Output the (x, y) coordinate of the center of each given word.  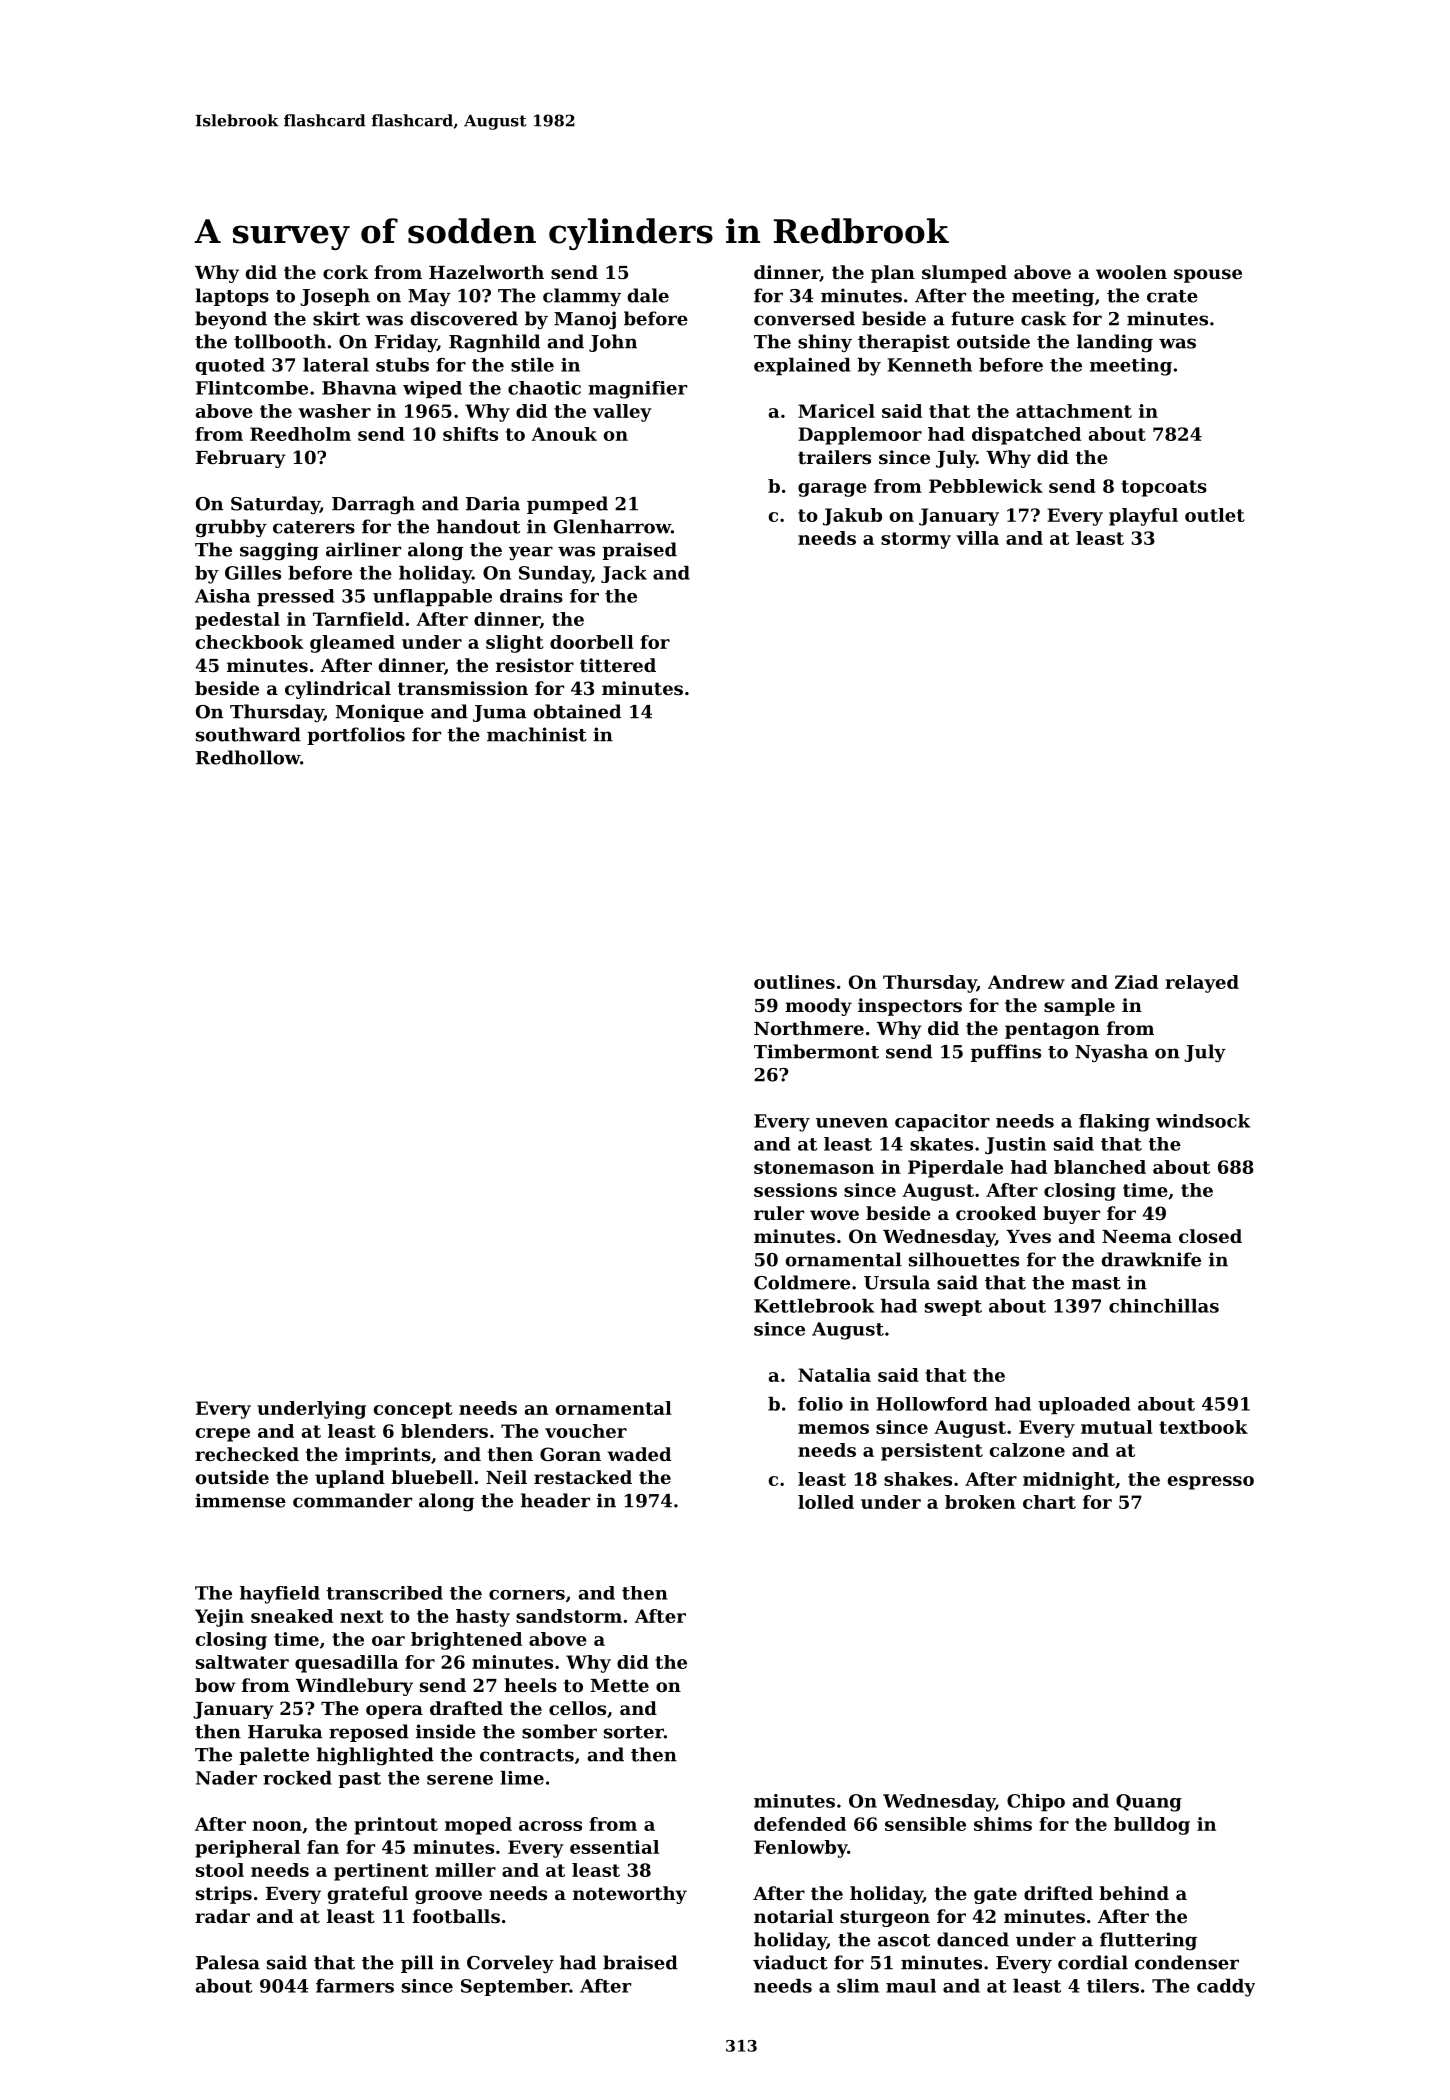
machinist (537, 734)
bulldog (1152, 1826)
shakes (918, 1479)
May (429, 297)
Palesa (228, 1962)
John (613, 343)
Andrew (1026, 982)
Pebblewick (986, 486)
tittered (618, 665)
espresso (1211, 1483)
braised (640, 1962)
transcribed (384, 1593)
